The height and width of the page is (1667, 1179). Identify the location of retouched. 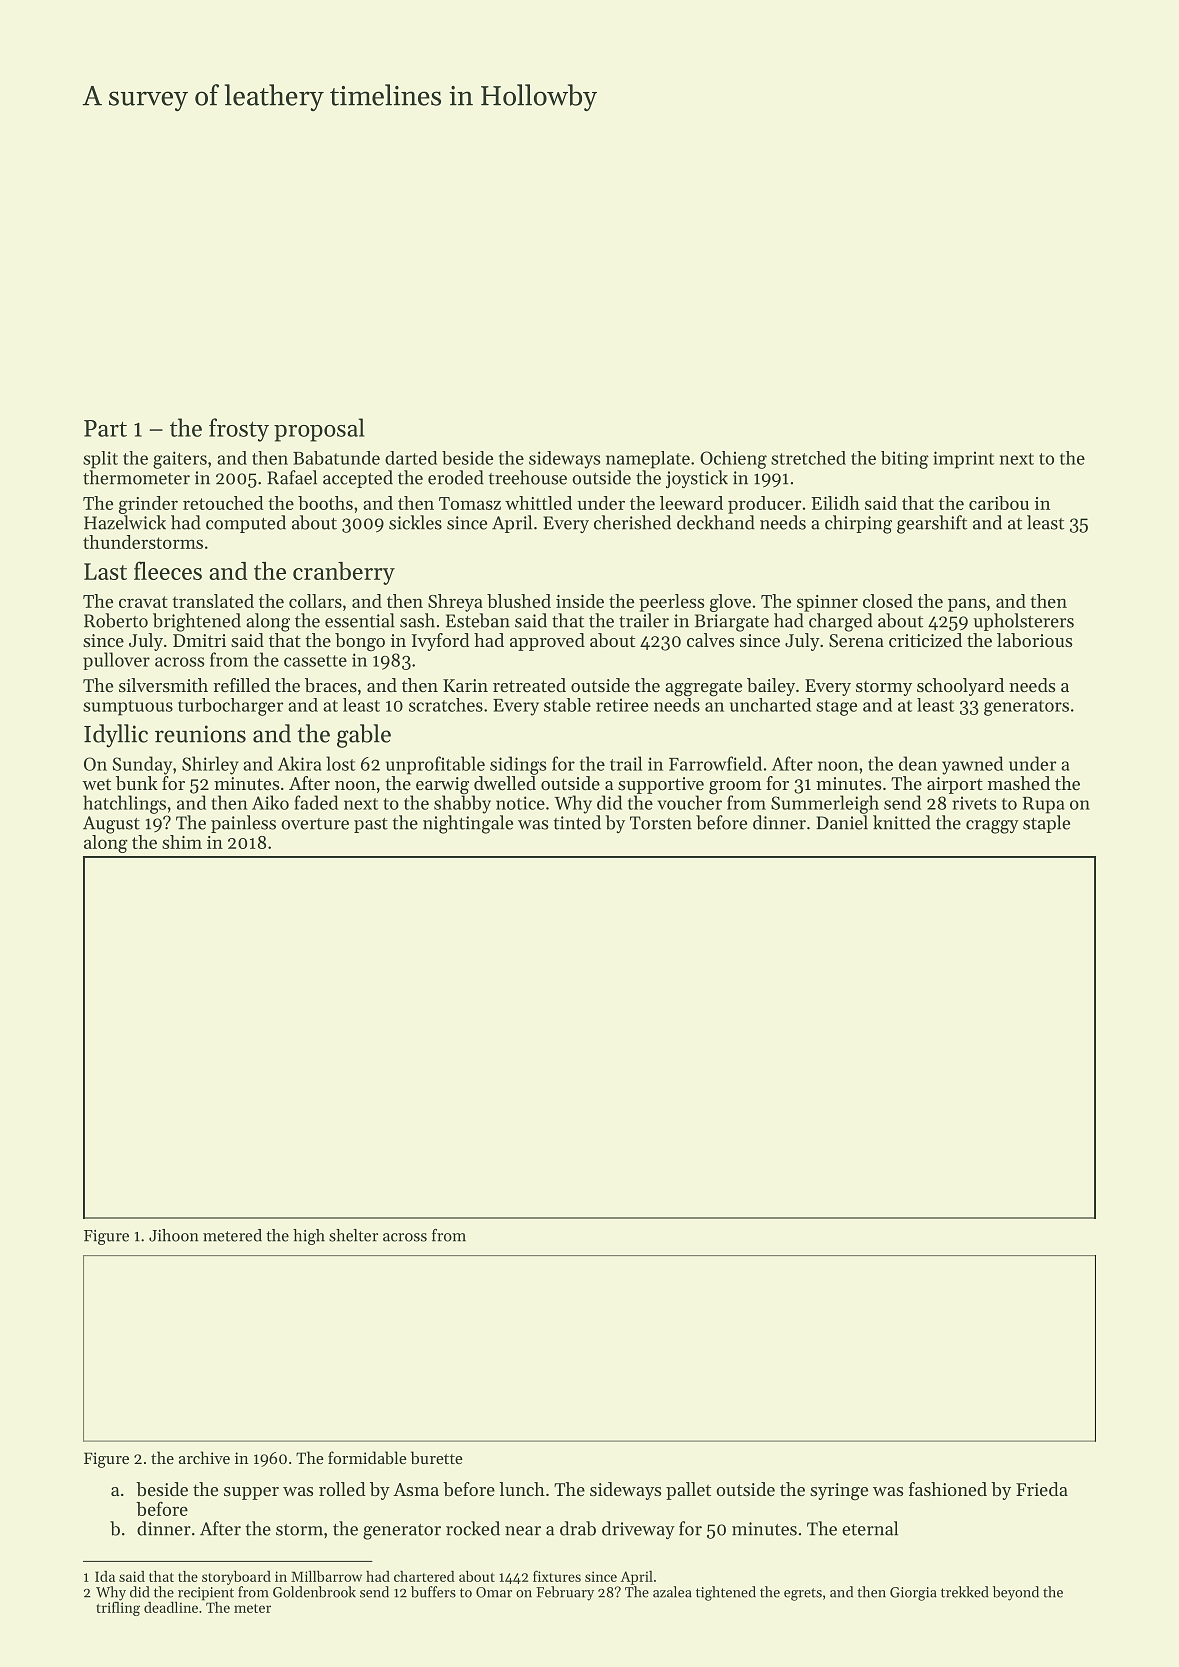
(223, 503).
